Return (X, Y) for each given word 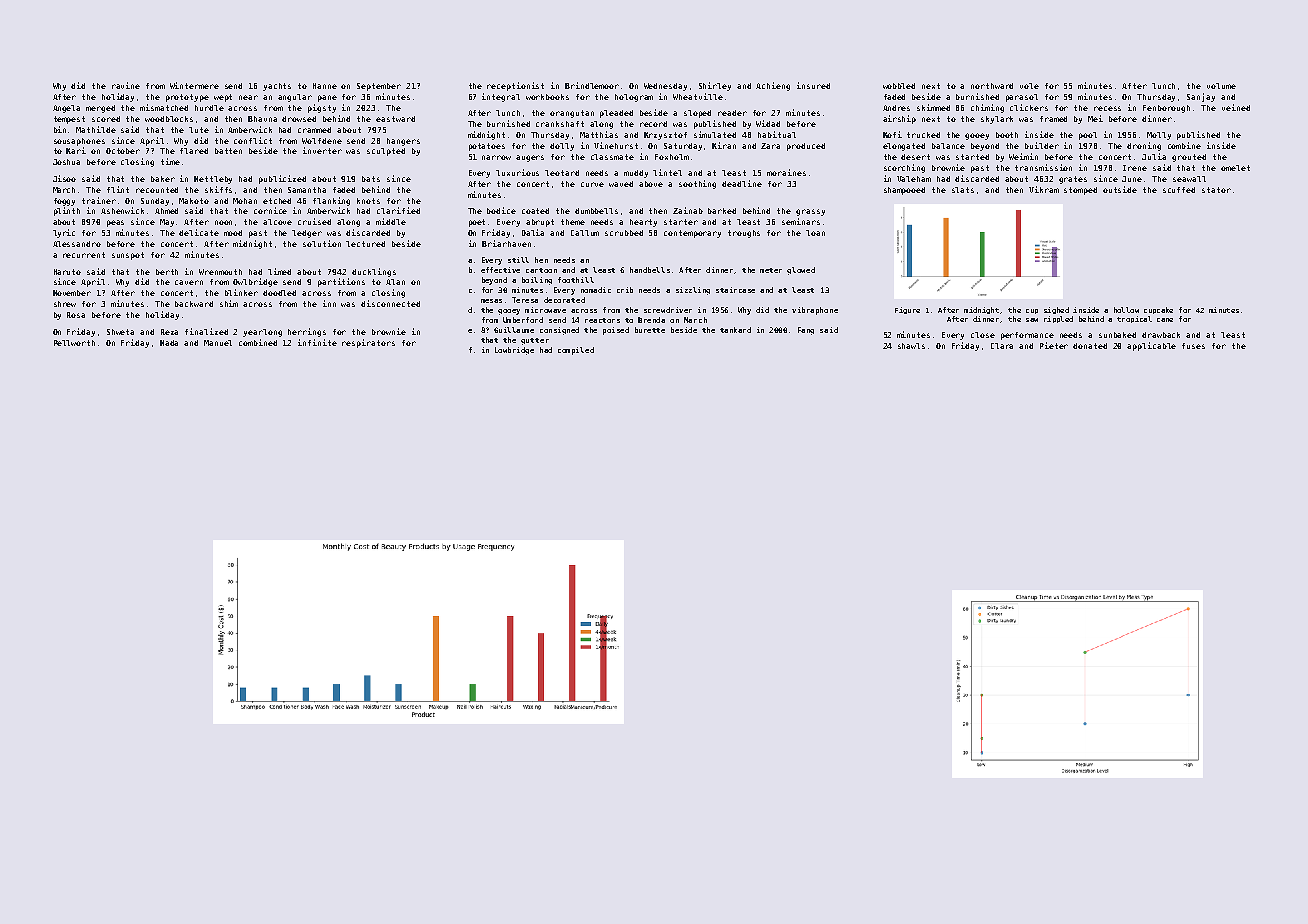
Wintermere (194, 85)
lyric (64, 233)
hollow (1126, 310)
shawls (911, 346)
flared (194, 151)
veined (1236, 107)
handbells (650, 270)
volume (1221, 86)
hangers (403, 142)
